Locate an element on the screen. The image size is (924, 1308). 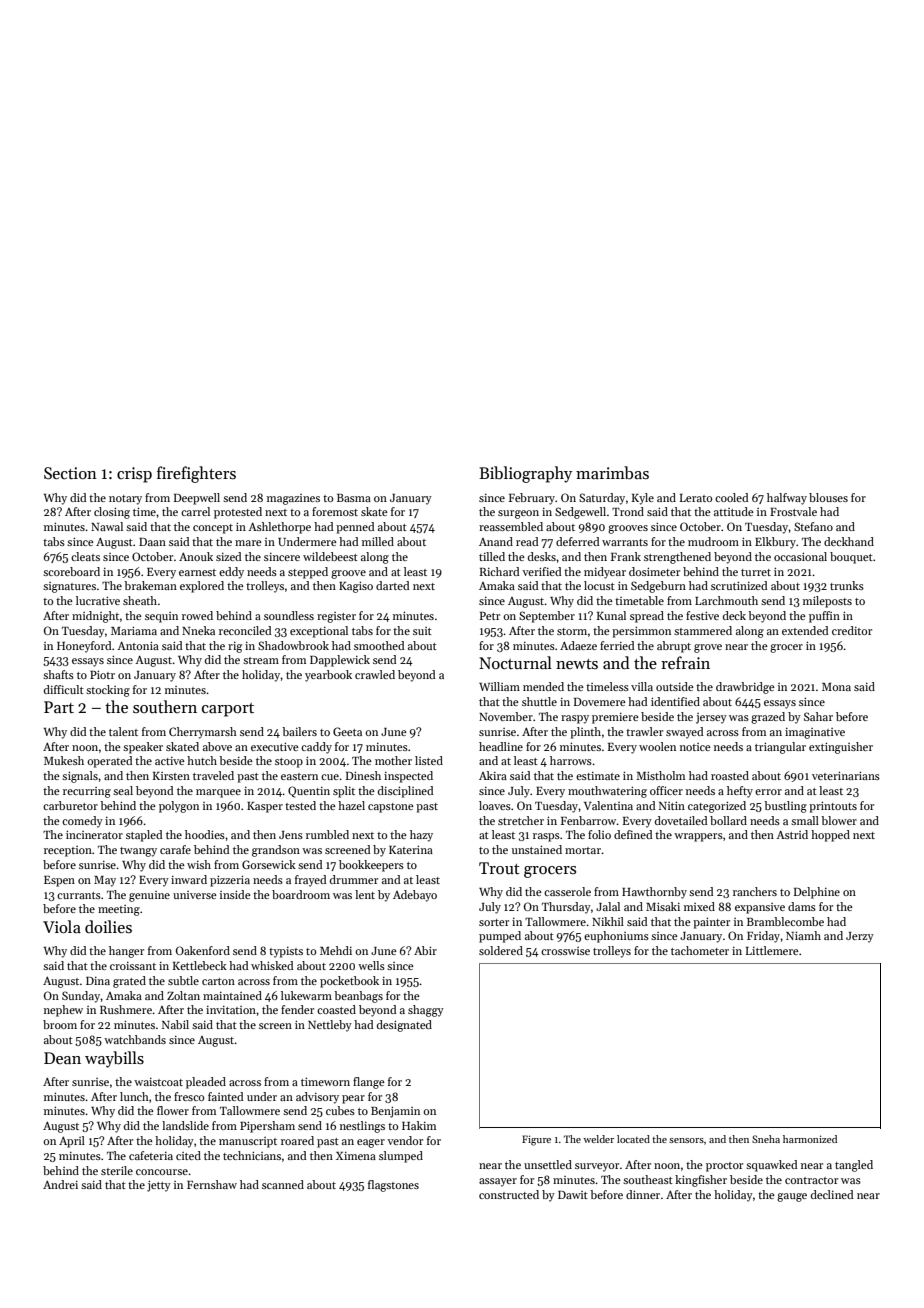
marimbas is located at coordinates (612, 473).
